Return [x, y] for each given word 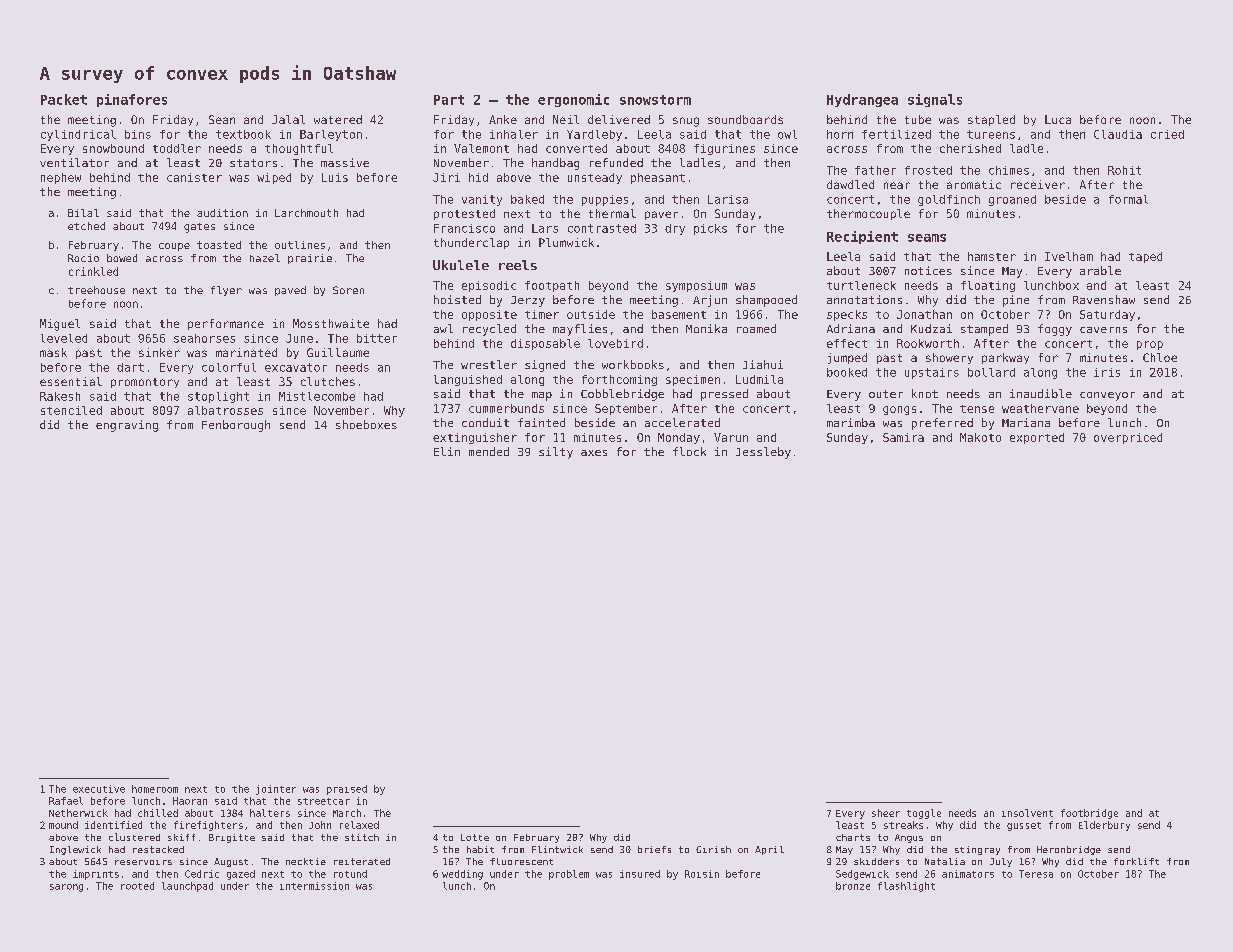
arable [1100, 270]
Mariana [1026, 422]
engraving [127, 426]
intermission [314, 886]
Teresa [1036, 874]
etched [86, 226]
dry [675, 229]
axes [594, 453]
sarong [66, 888]
